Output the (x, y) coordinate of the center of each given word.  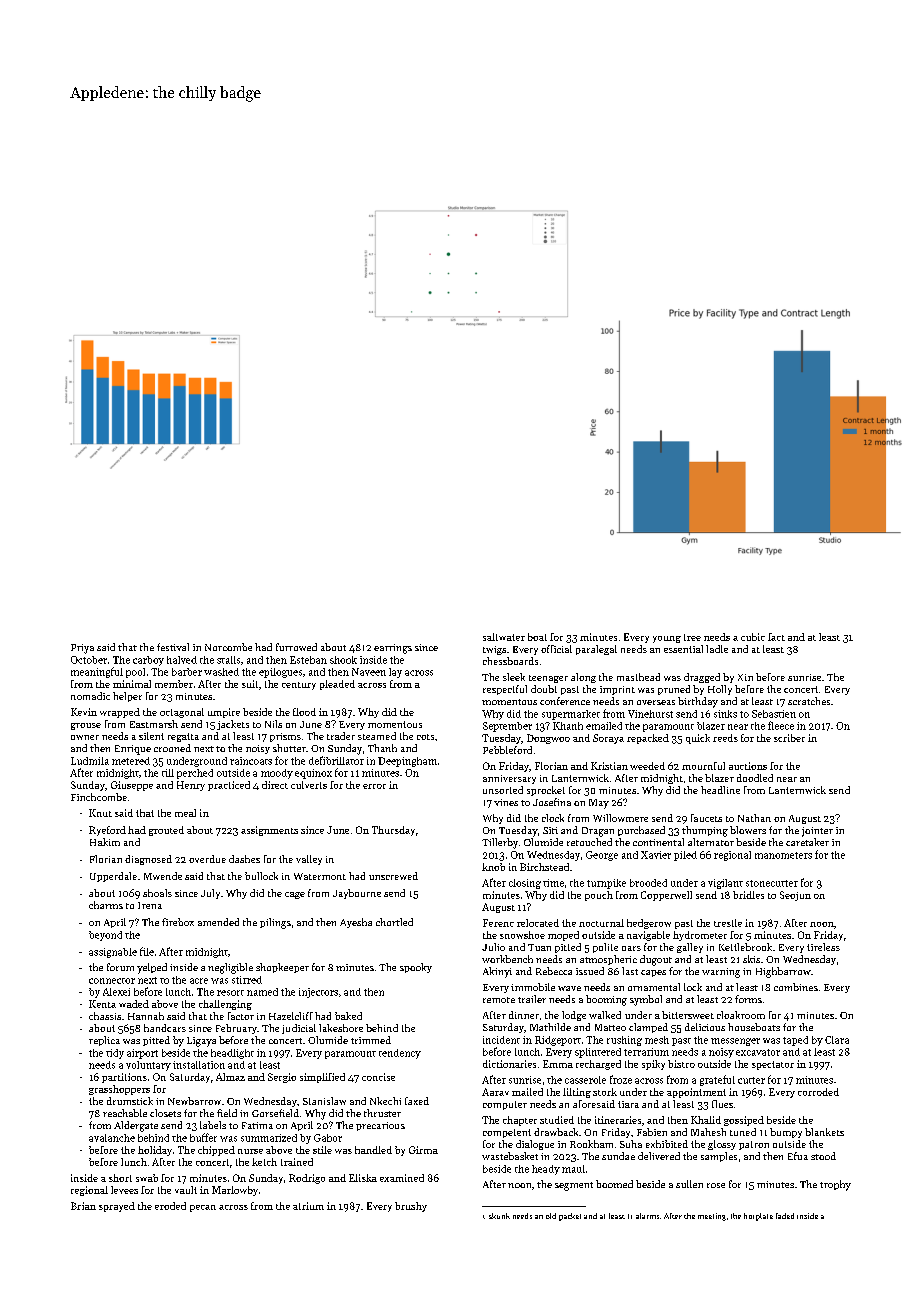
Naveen (369, 672)
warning (721, 973)
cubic (753, 637)
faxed (417, 1101)
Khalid (706, 1120)
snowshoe (522, 935)
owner (85, 737)
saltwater (504, 637)
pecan (203, 1208)
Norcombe (228, 647)
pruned (674, 690)
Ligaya (201, 1042)
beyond (105, 936)
